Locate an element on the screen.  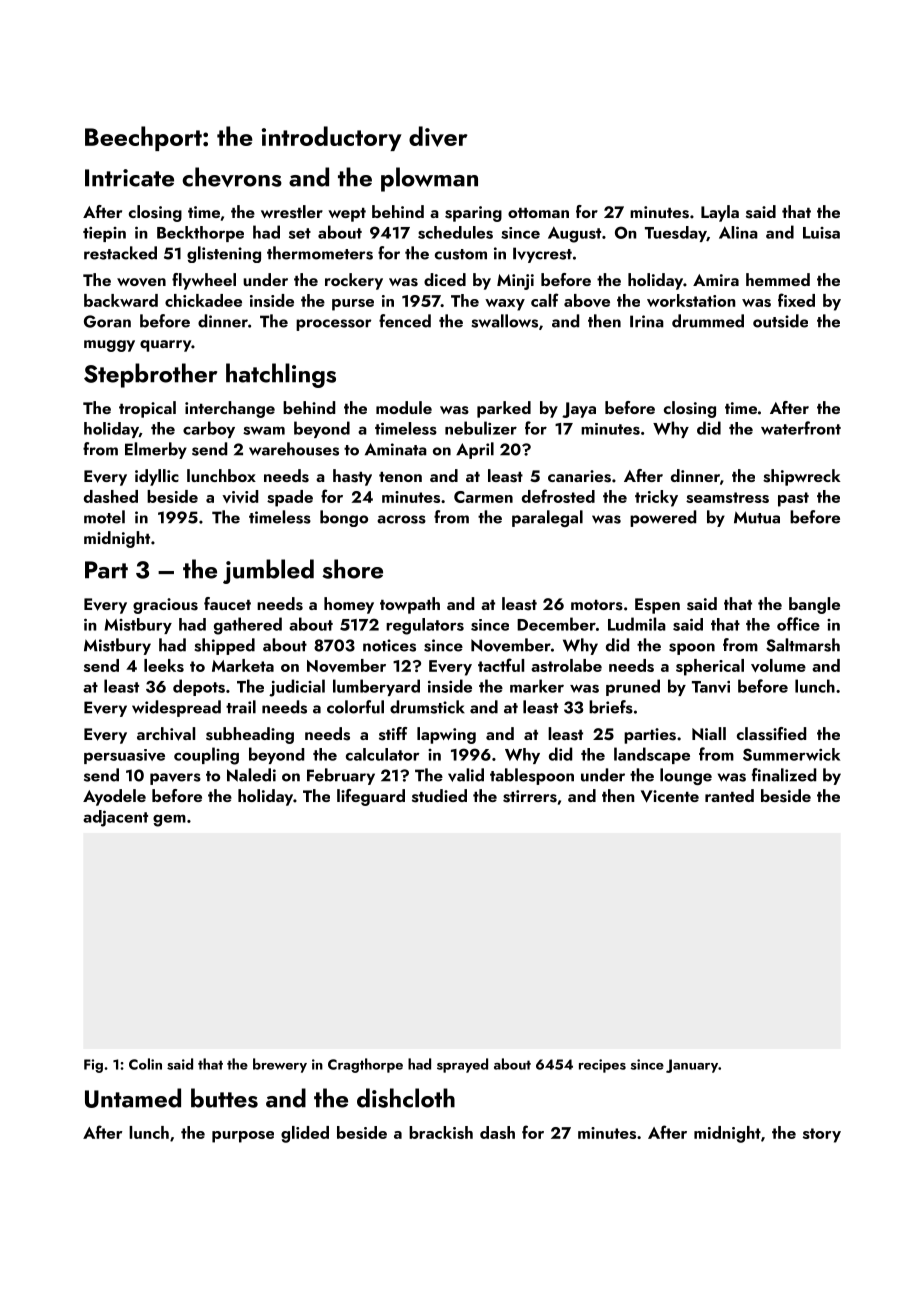
Mutua is located at coordinates (757, 517).
